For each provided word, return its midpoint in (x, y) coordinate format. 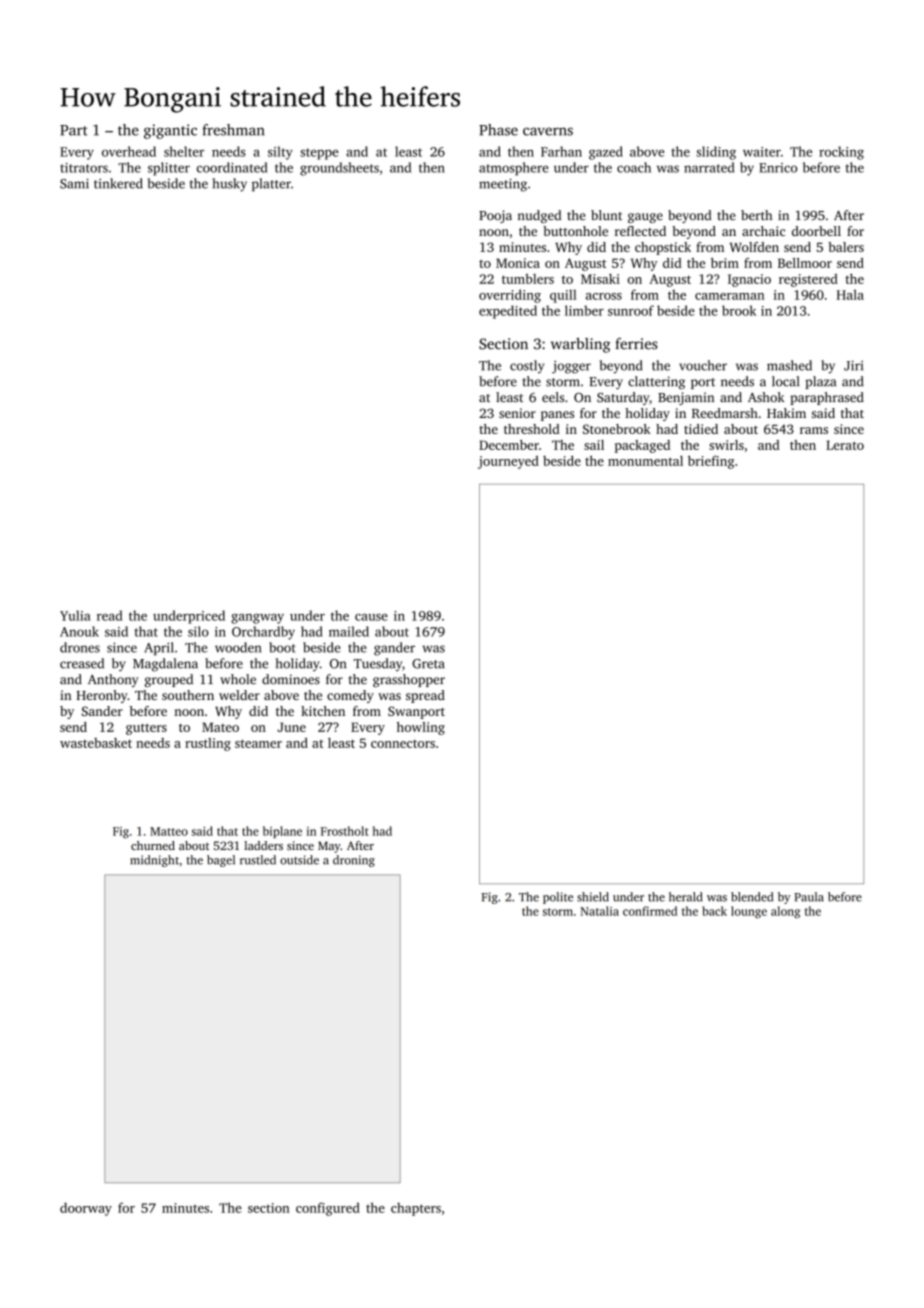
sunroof (631, 310)
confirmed (650, 911)
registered (808, 280)
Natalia (599, 911)
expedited (508, 312)
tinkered (118, 183)
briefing (711, 462)
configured (328, 1209)
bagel (221, 861)
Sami (74, 183)
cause (371, 617)
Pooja (495, 216)
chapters (416, 1209)
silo (198, 631)
